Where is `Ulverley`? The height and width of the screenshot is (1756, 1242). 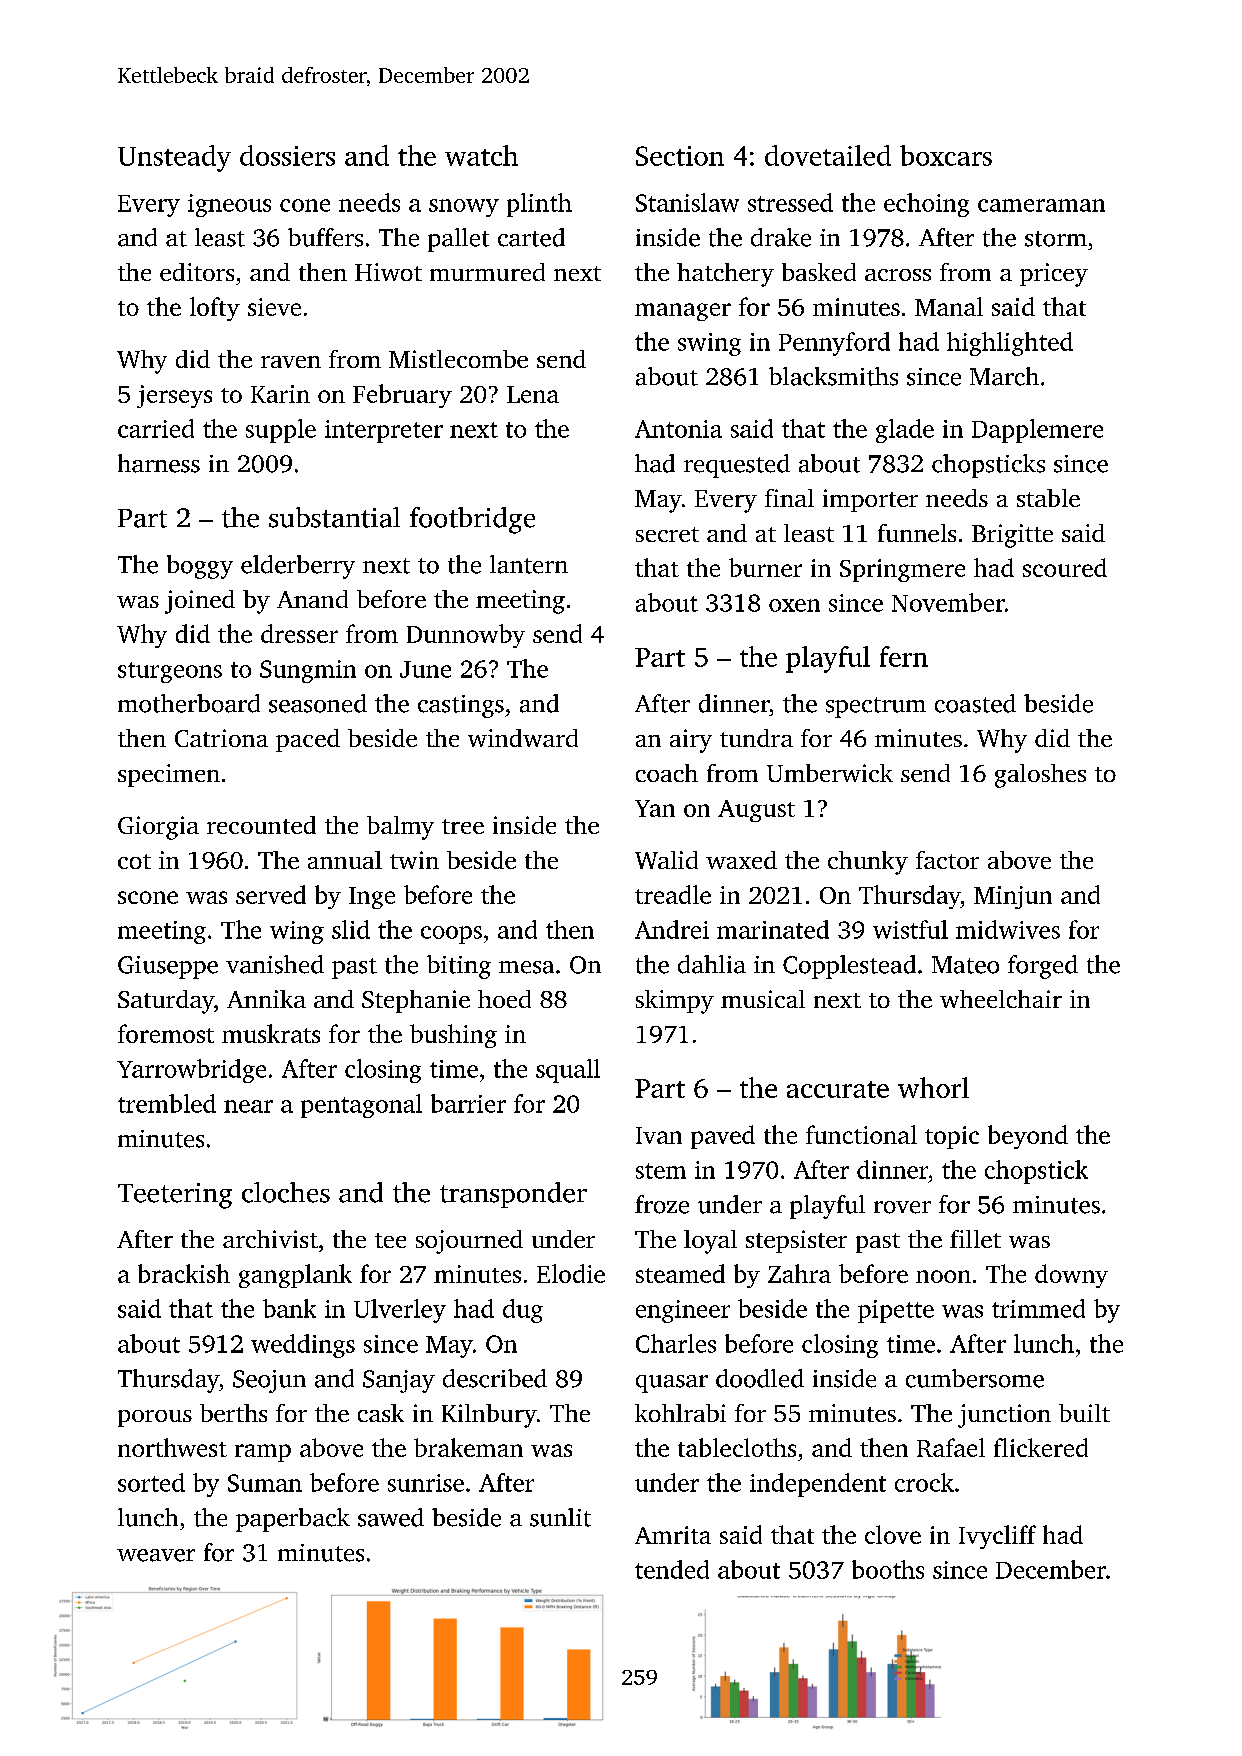 Ulverley is located at coordinates (400, 1311).
